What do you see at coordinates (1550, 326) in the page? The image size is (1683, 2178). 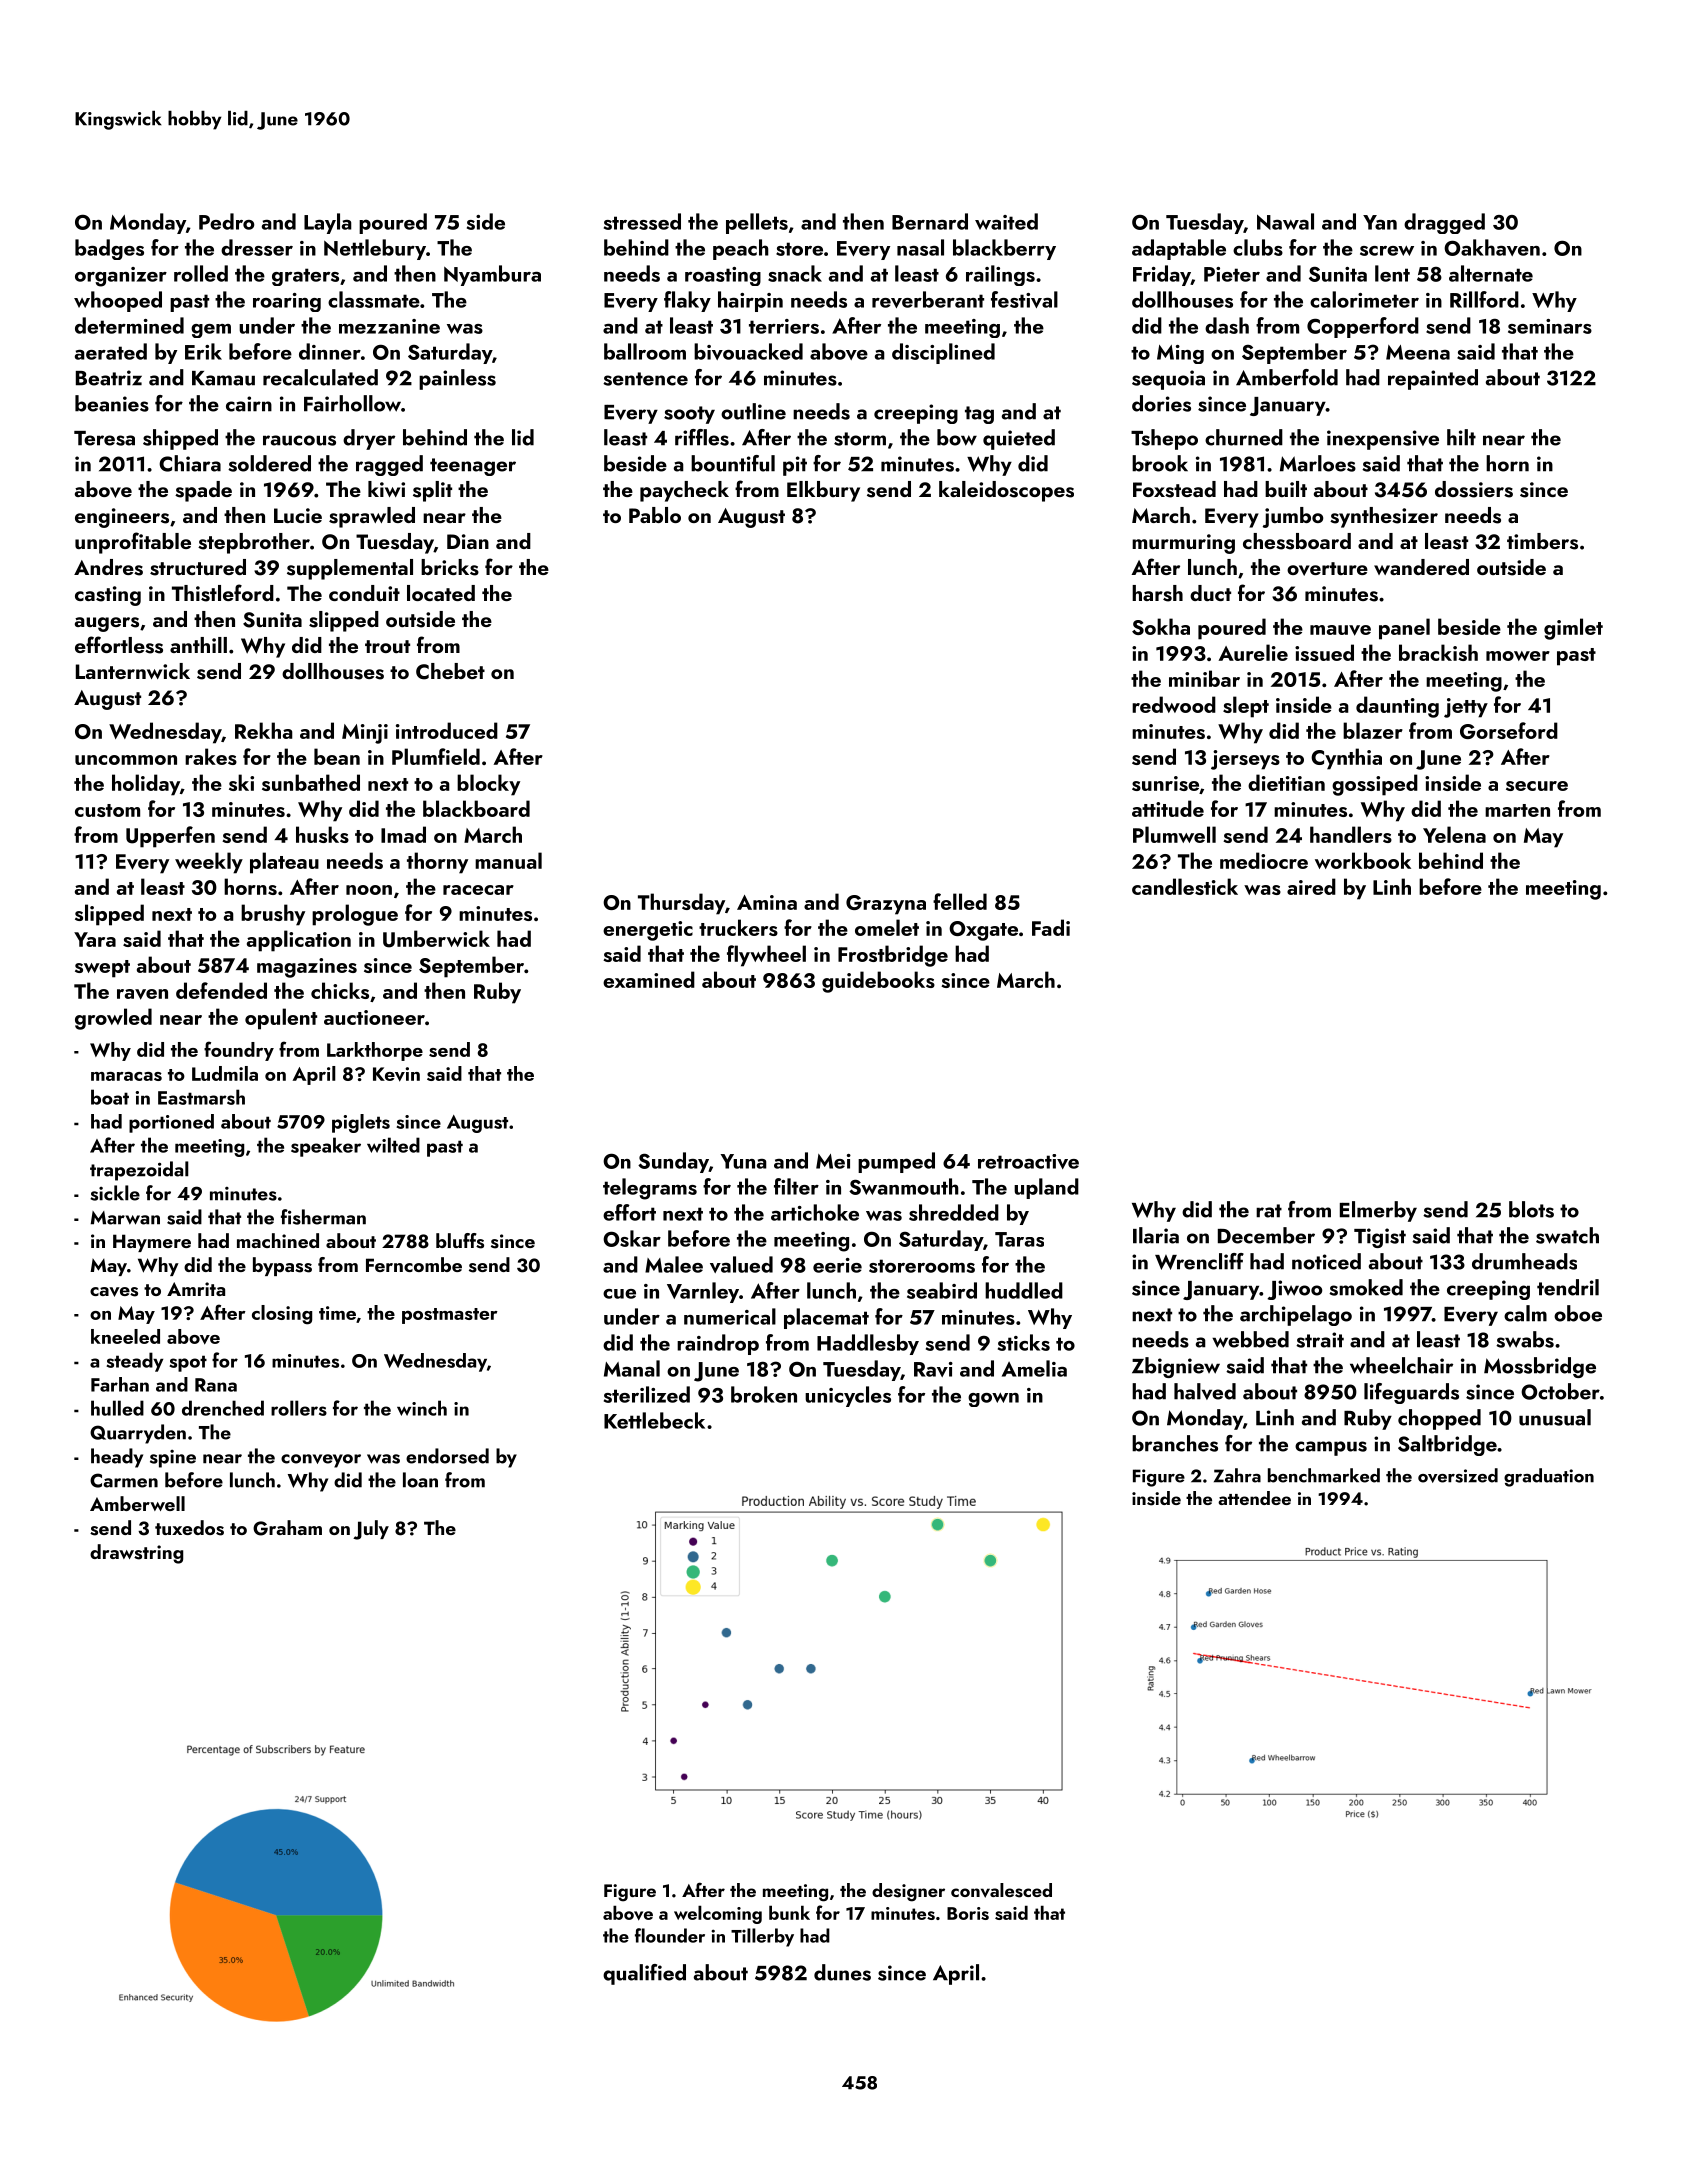 I see `seminars` at bounding box center [1550, 326].
